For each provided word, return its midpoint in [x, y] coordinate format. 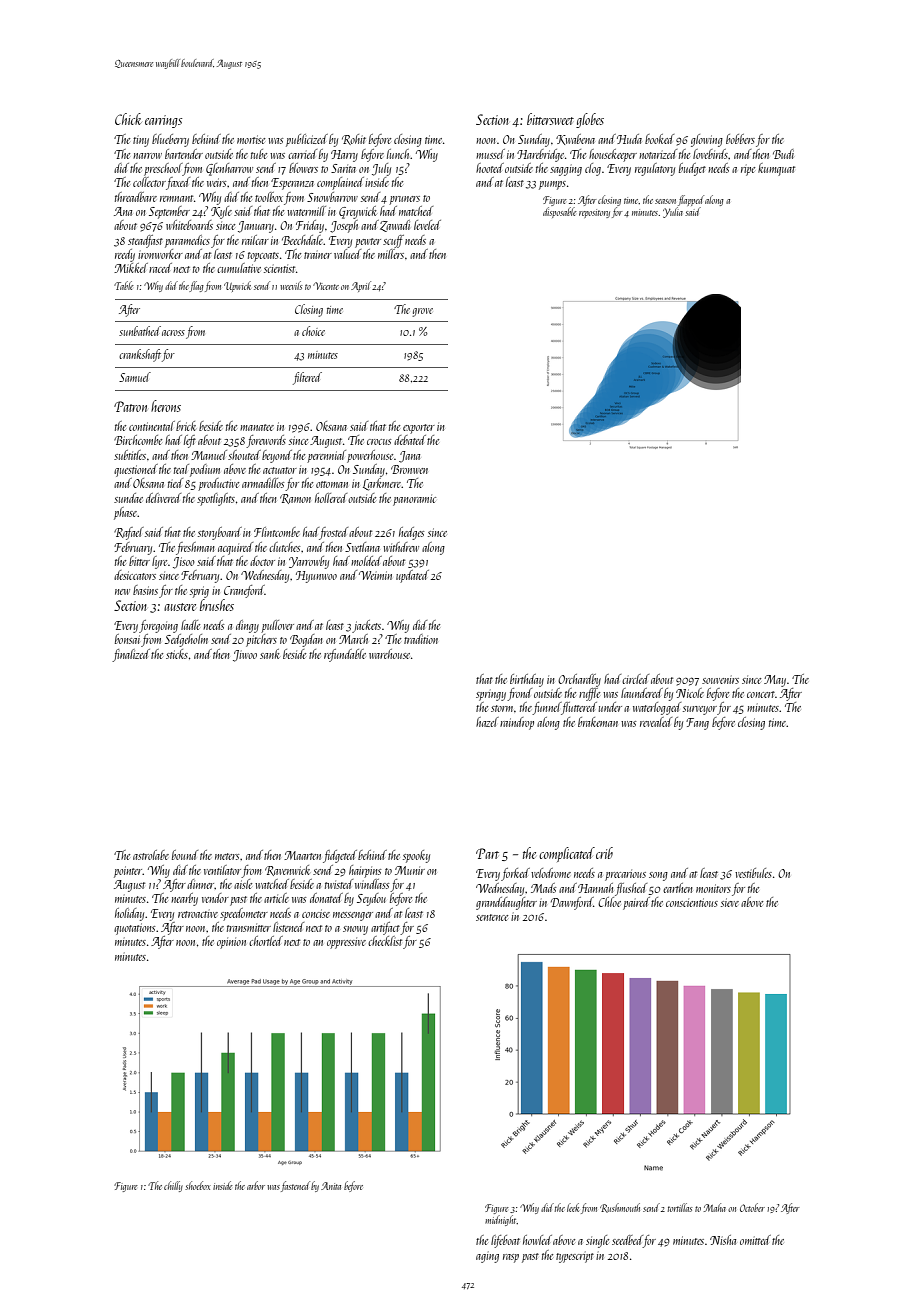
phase [126, 513]
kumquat [776, 169]
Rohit [354, 139]
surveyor [700, 710]
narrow [147, 156]
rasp [511, 1258]
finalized [131, 655]
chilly [173, 1186]
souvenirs [720, 679]
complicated [567, 854]
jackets [366, 626]
